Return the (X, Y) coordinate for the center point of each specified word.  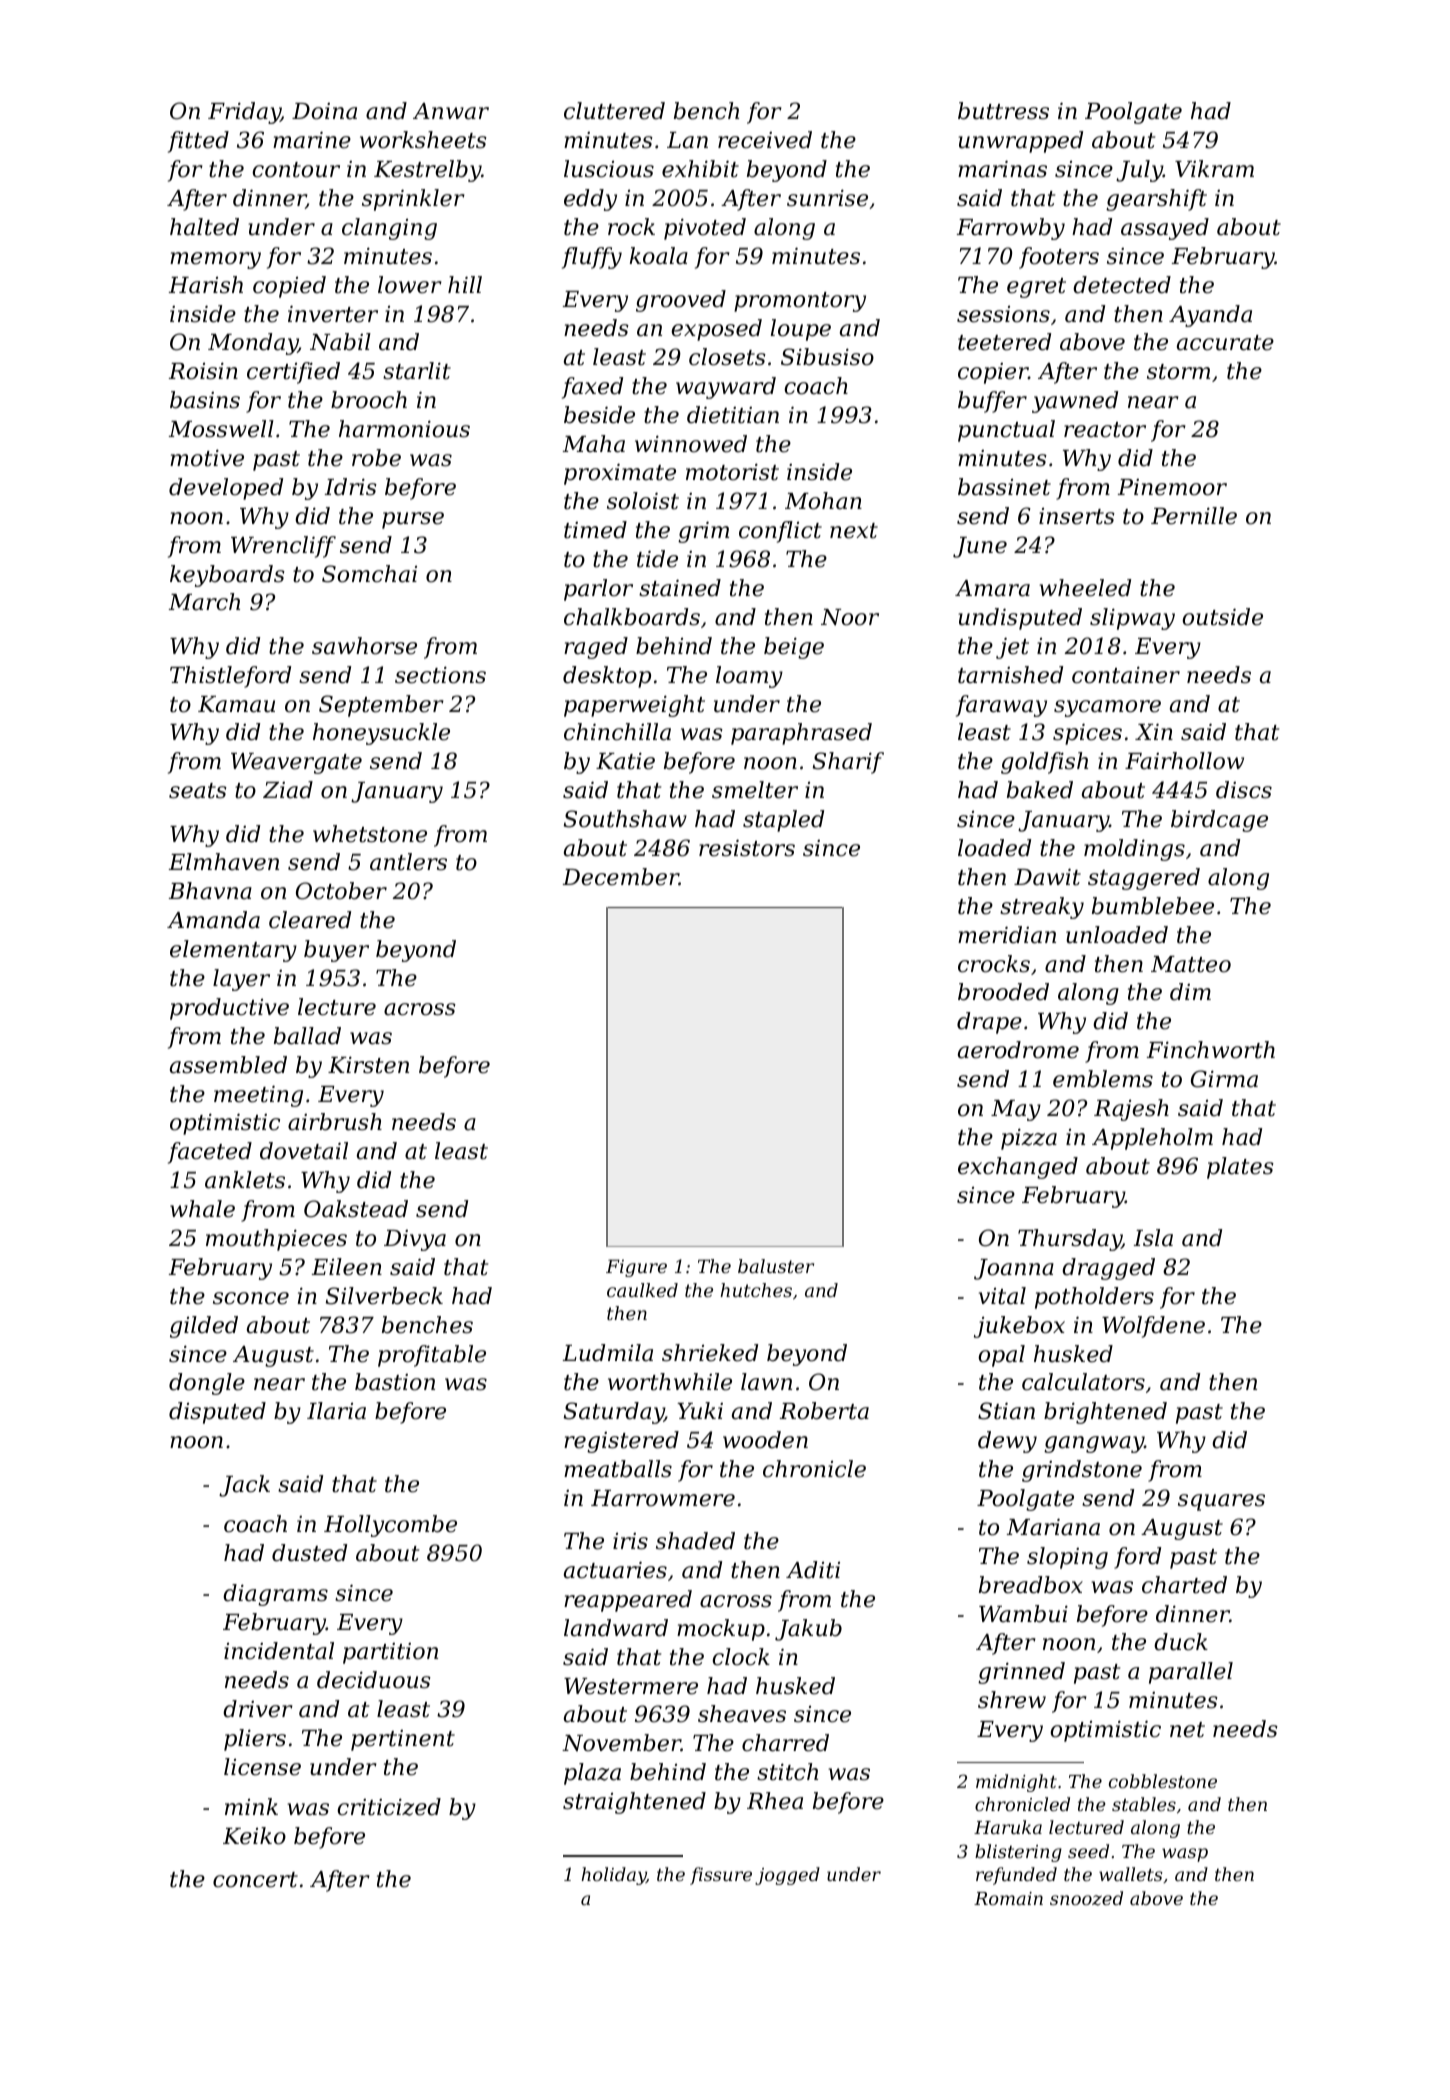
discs (1244, 790)
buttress (1003, 111)
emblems (1103, 1079)
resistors (747, 848)
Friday (244, 113)
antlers (408, 862)
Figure (636, 1268)
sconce (251, 1298)
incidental (279, 1651)
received (765, 140)
